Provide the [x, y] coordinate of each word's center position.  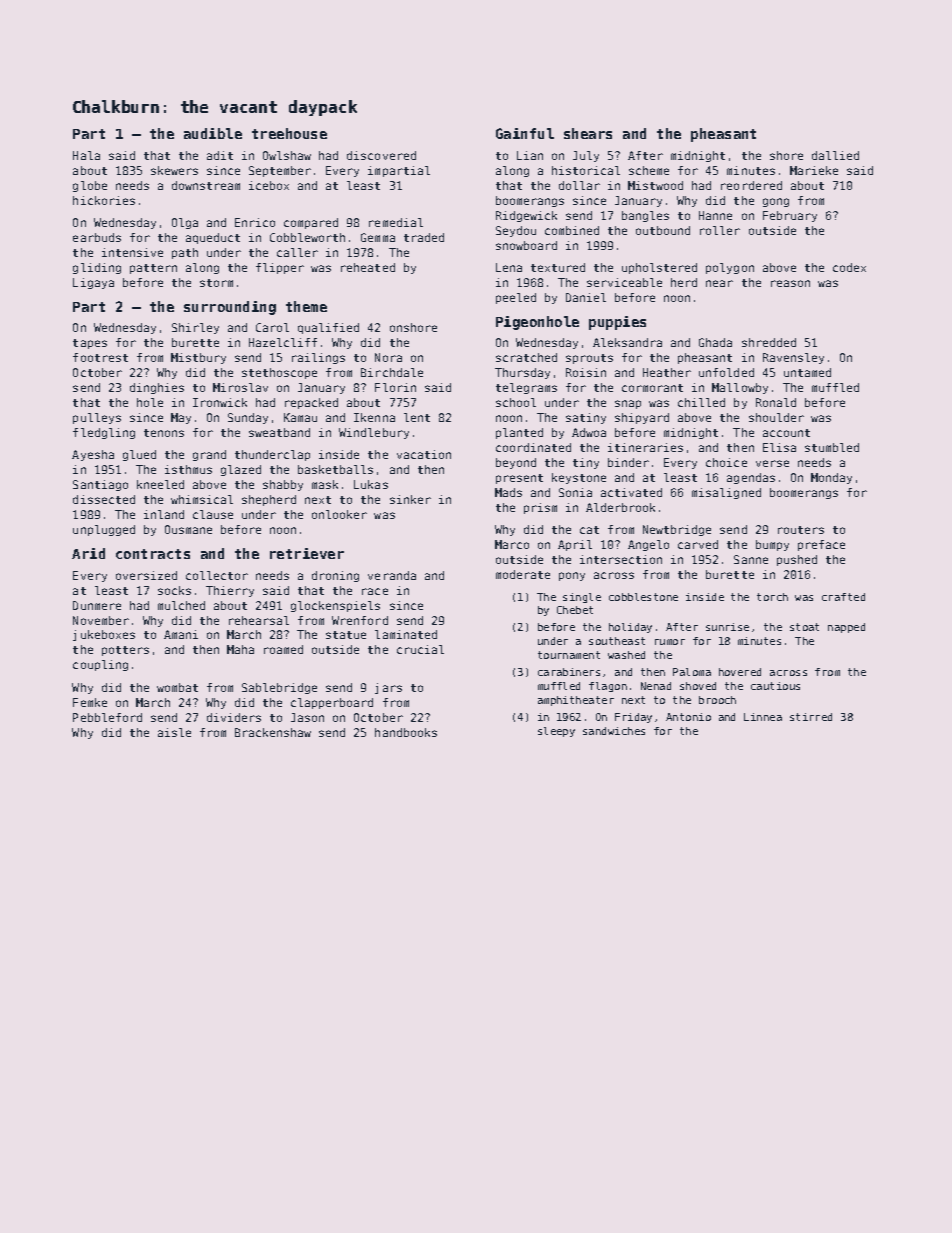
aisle [174, 732]
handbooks [406, 732]
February [790, 216]
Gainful [525, 133]
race [375, 591]
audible [213, 133]
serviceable [624, 282]
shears [588, 133]
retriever [307, 553]
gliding [97, 268]
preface [821, 545]
